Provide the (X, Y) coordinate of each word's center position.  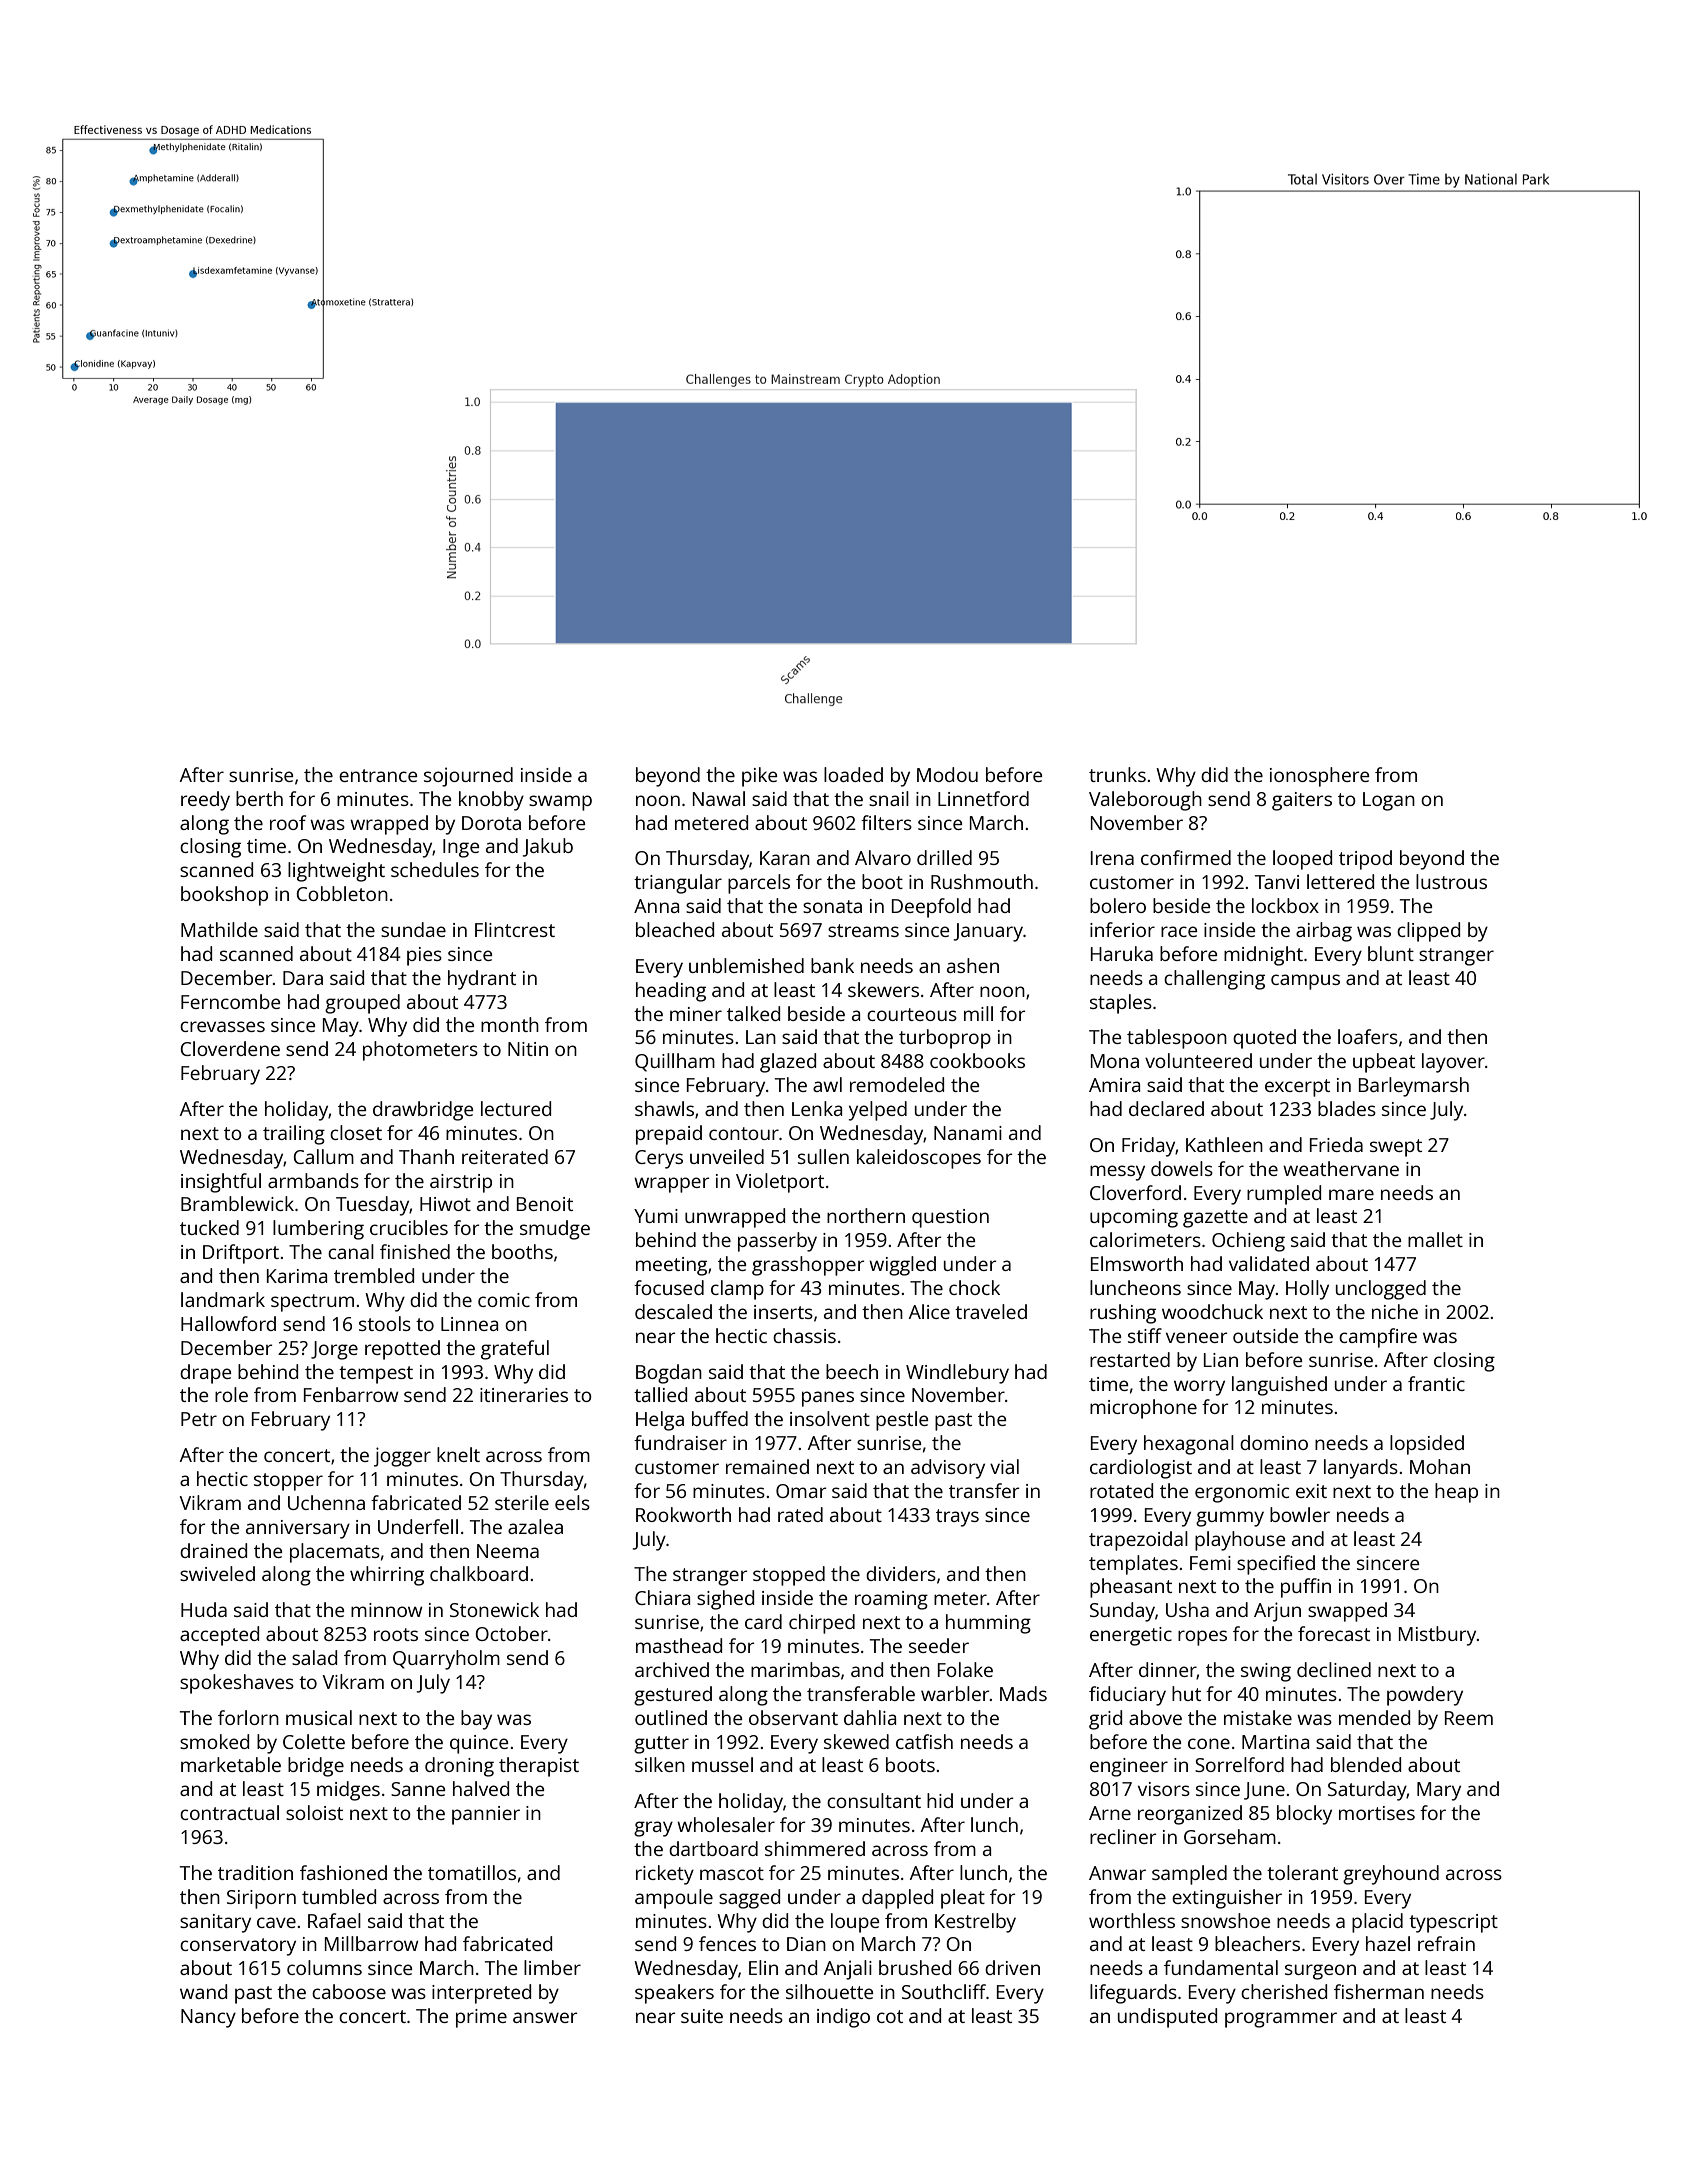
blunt (1391, 953)
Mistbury (1438, 1636)
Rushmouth (982, 881)
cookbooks (977, 1060)
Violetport (780, 1183)
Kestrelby (975, 1923)
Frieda (1336, 1144)
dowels (1182, 1168)
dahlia (870, 1717)
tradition (255, 1872)
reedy (205, 801)
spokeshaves (237, 1684)
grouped (362, 1004)
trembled (374, 1275)
